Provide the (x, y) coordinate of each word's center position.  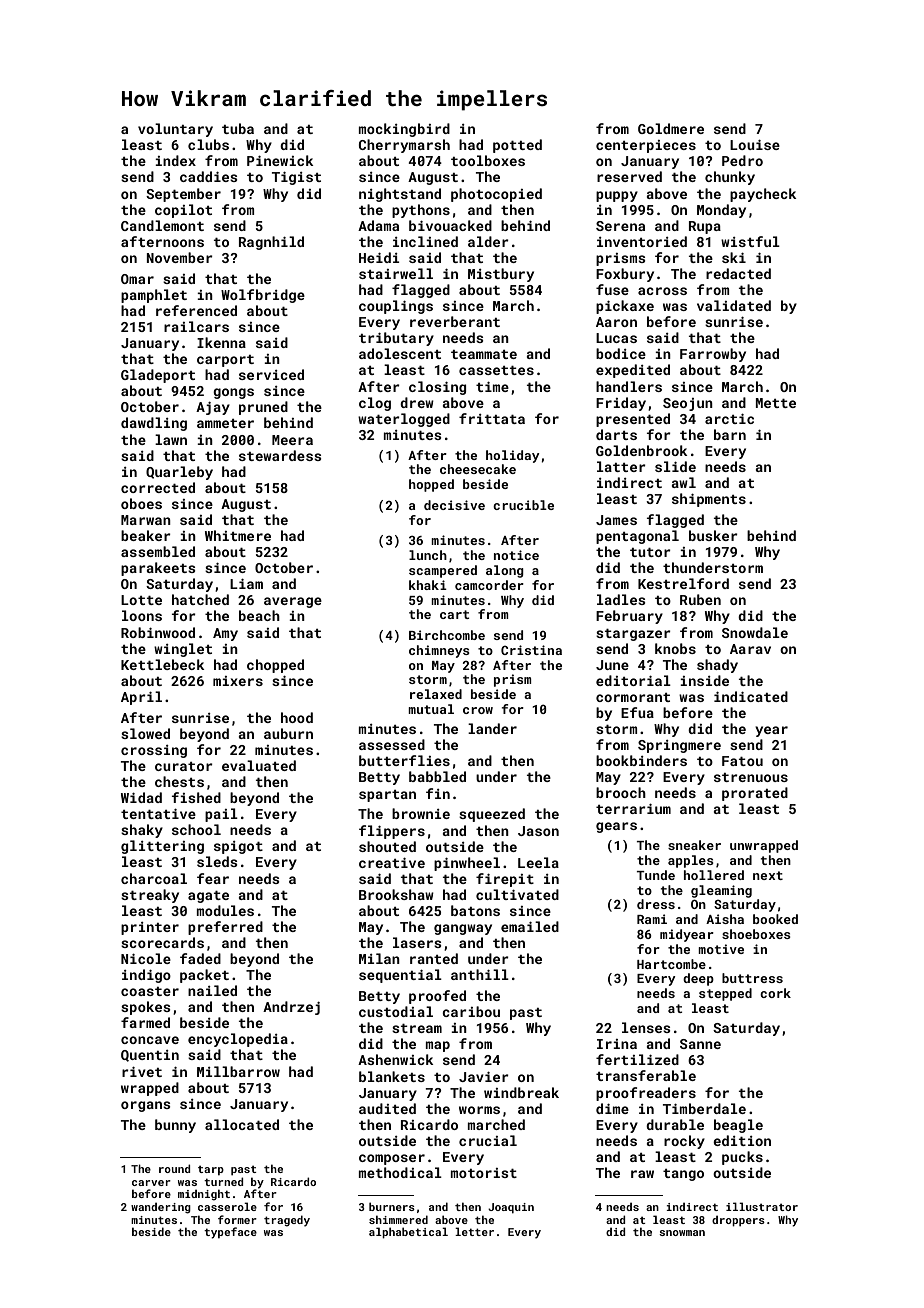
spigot (238, 847)
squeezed (492, 815)
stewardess (280, 455)
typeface (230, 1233)
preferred (225, 928)
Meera (292, 440)
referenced (196, 310)
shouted (387, 846)
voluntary (175, 130)
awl (683, 482)
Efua (637, 712)
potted (517, 146)
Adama (378, 225)
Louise (755, 145)
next (768, 875)
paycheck (763, 195)
